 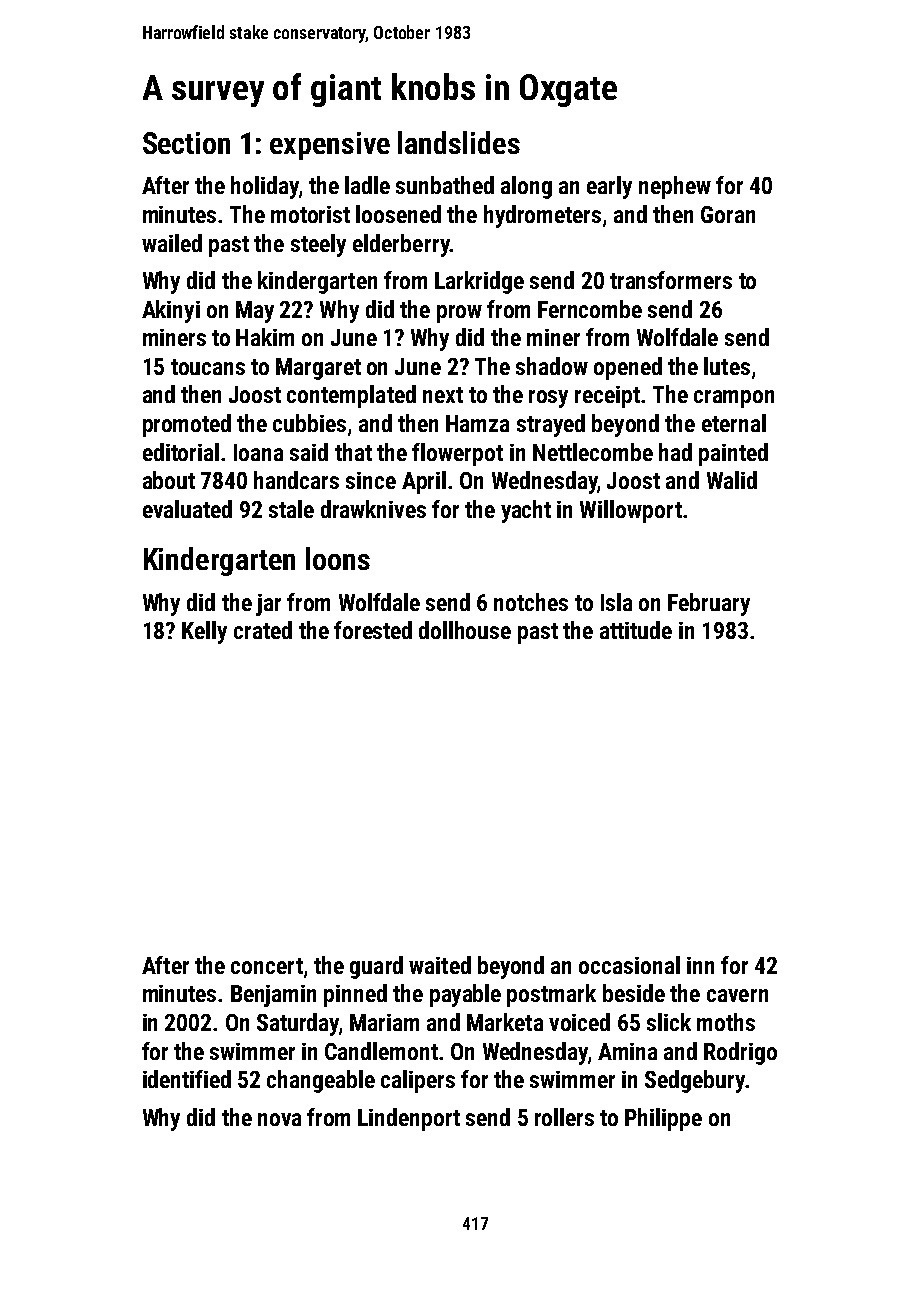 I want to click on expensive, so click(x=330, y=146).
